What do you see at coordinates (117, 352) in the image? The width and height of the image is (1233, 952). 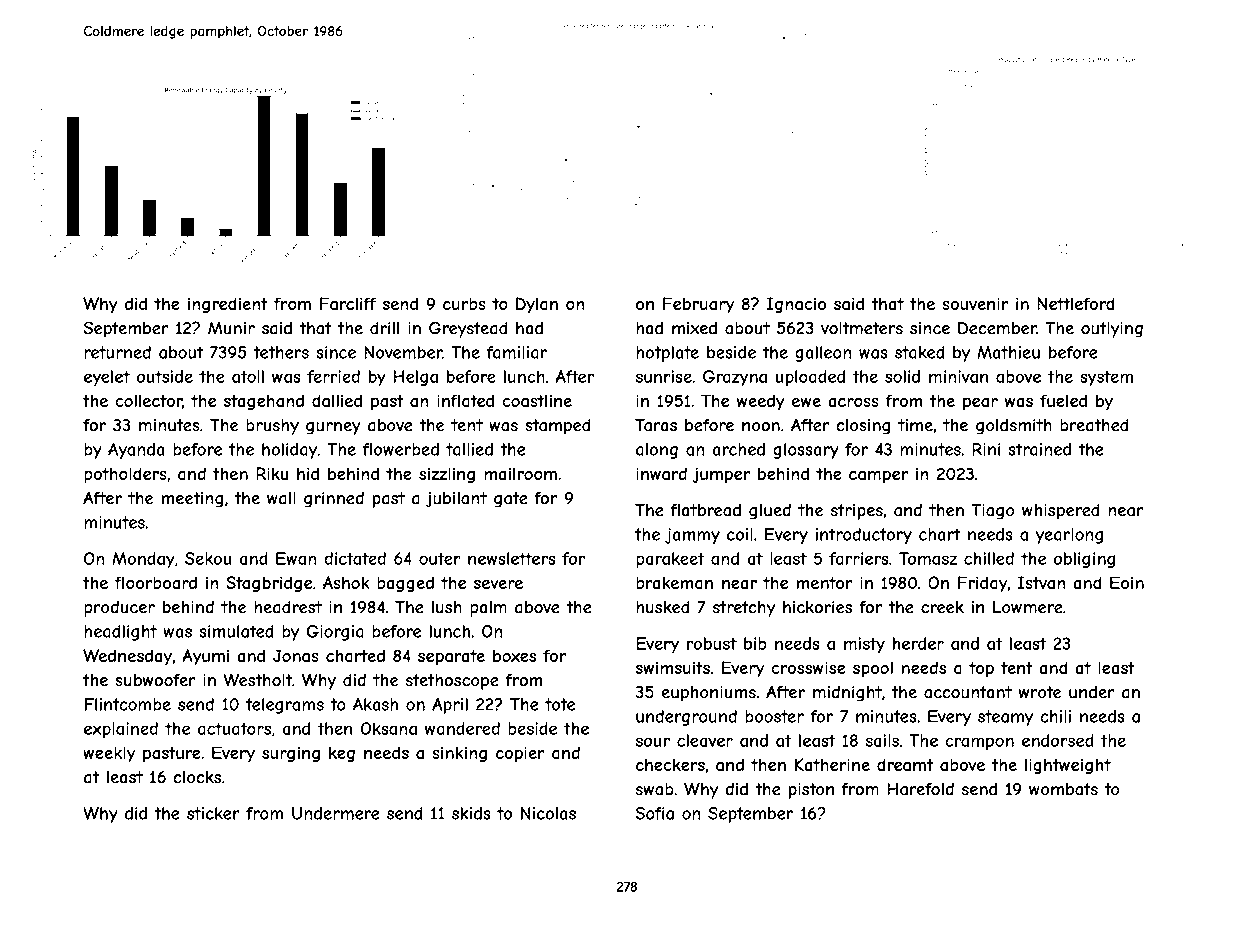 I see `returned` at bounding box center [117, 352].
